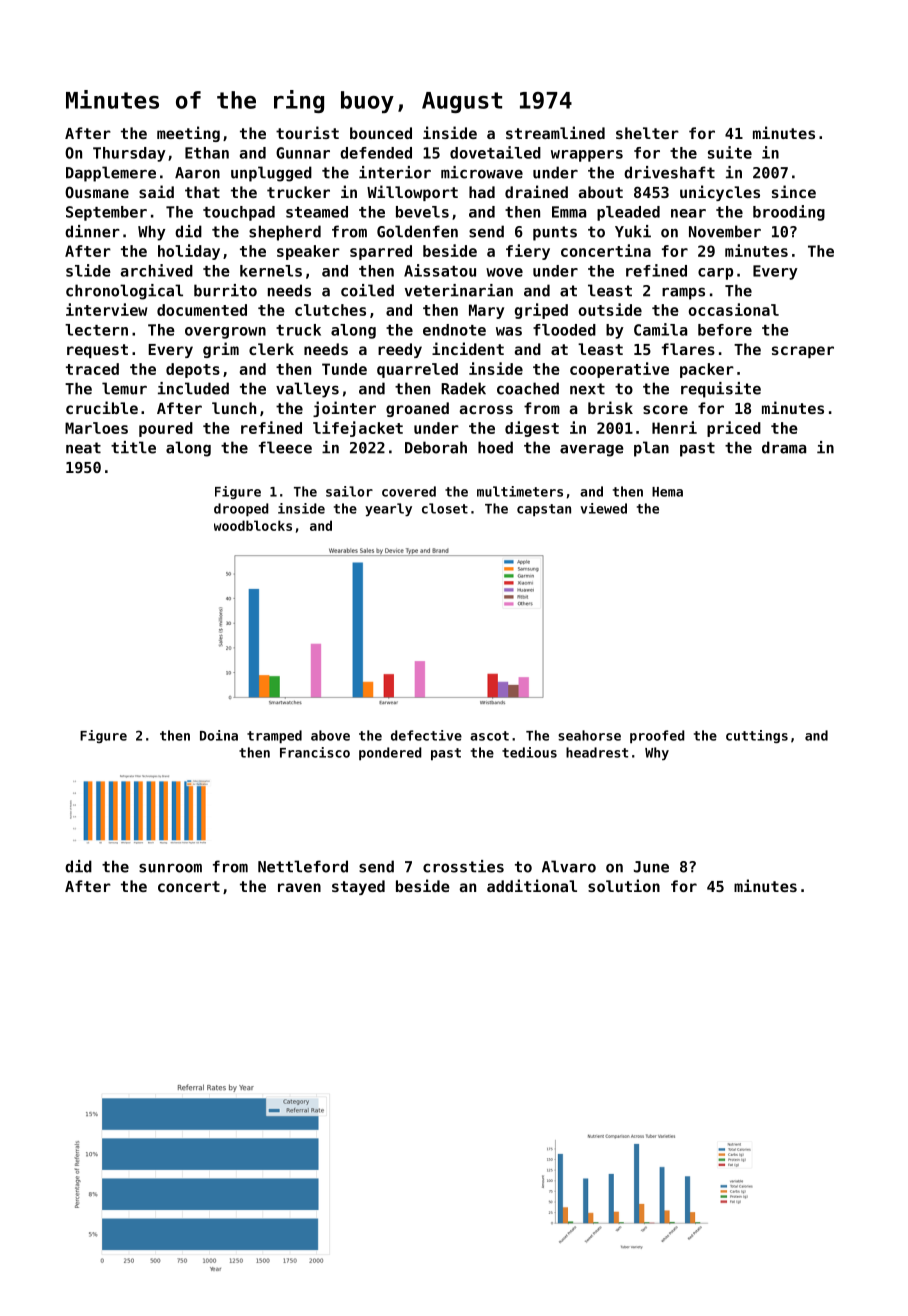  Describe the element at coordinates (426, 735) in the screenshot. I see `defective` at that location.
